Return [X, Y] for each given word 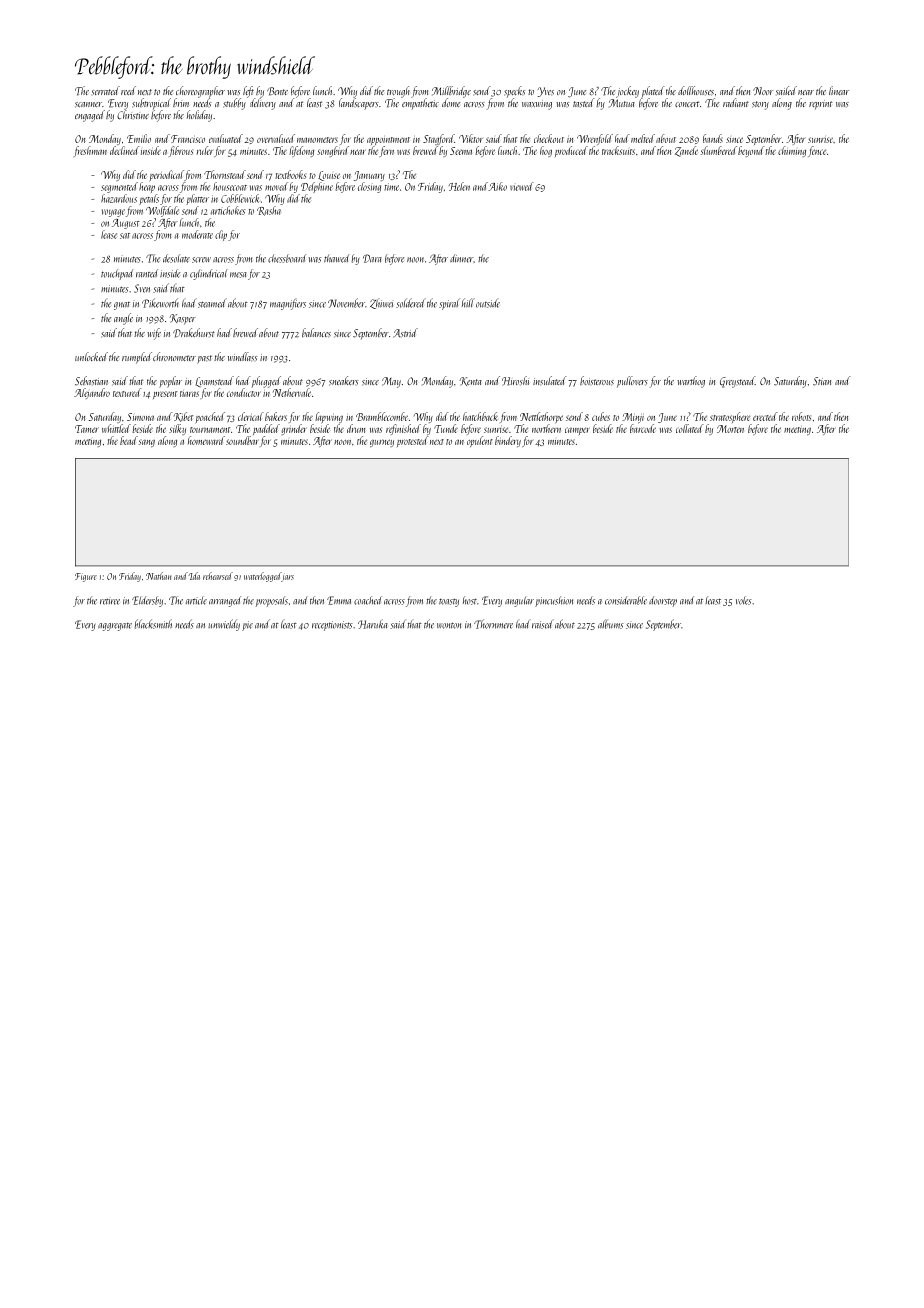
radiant [736, 102]
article [196, 600]
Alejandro [92, 393]
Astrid [405, 333]
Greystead [737, 382]
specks [514, 92]
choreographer [200, 92]
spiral [449, 304]
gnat [122, 306]
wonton [449, 625]
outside [488, 303]
